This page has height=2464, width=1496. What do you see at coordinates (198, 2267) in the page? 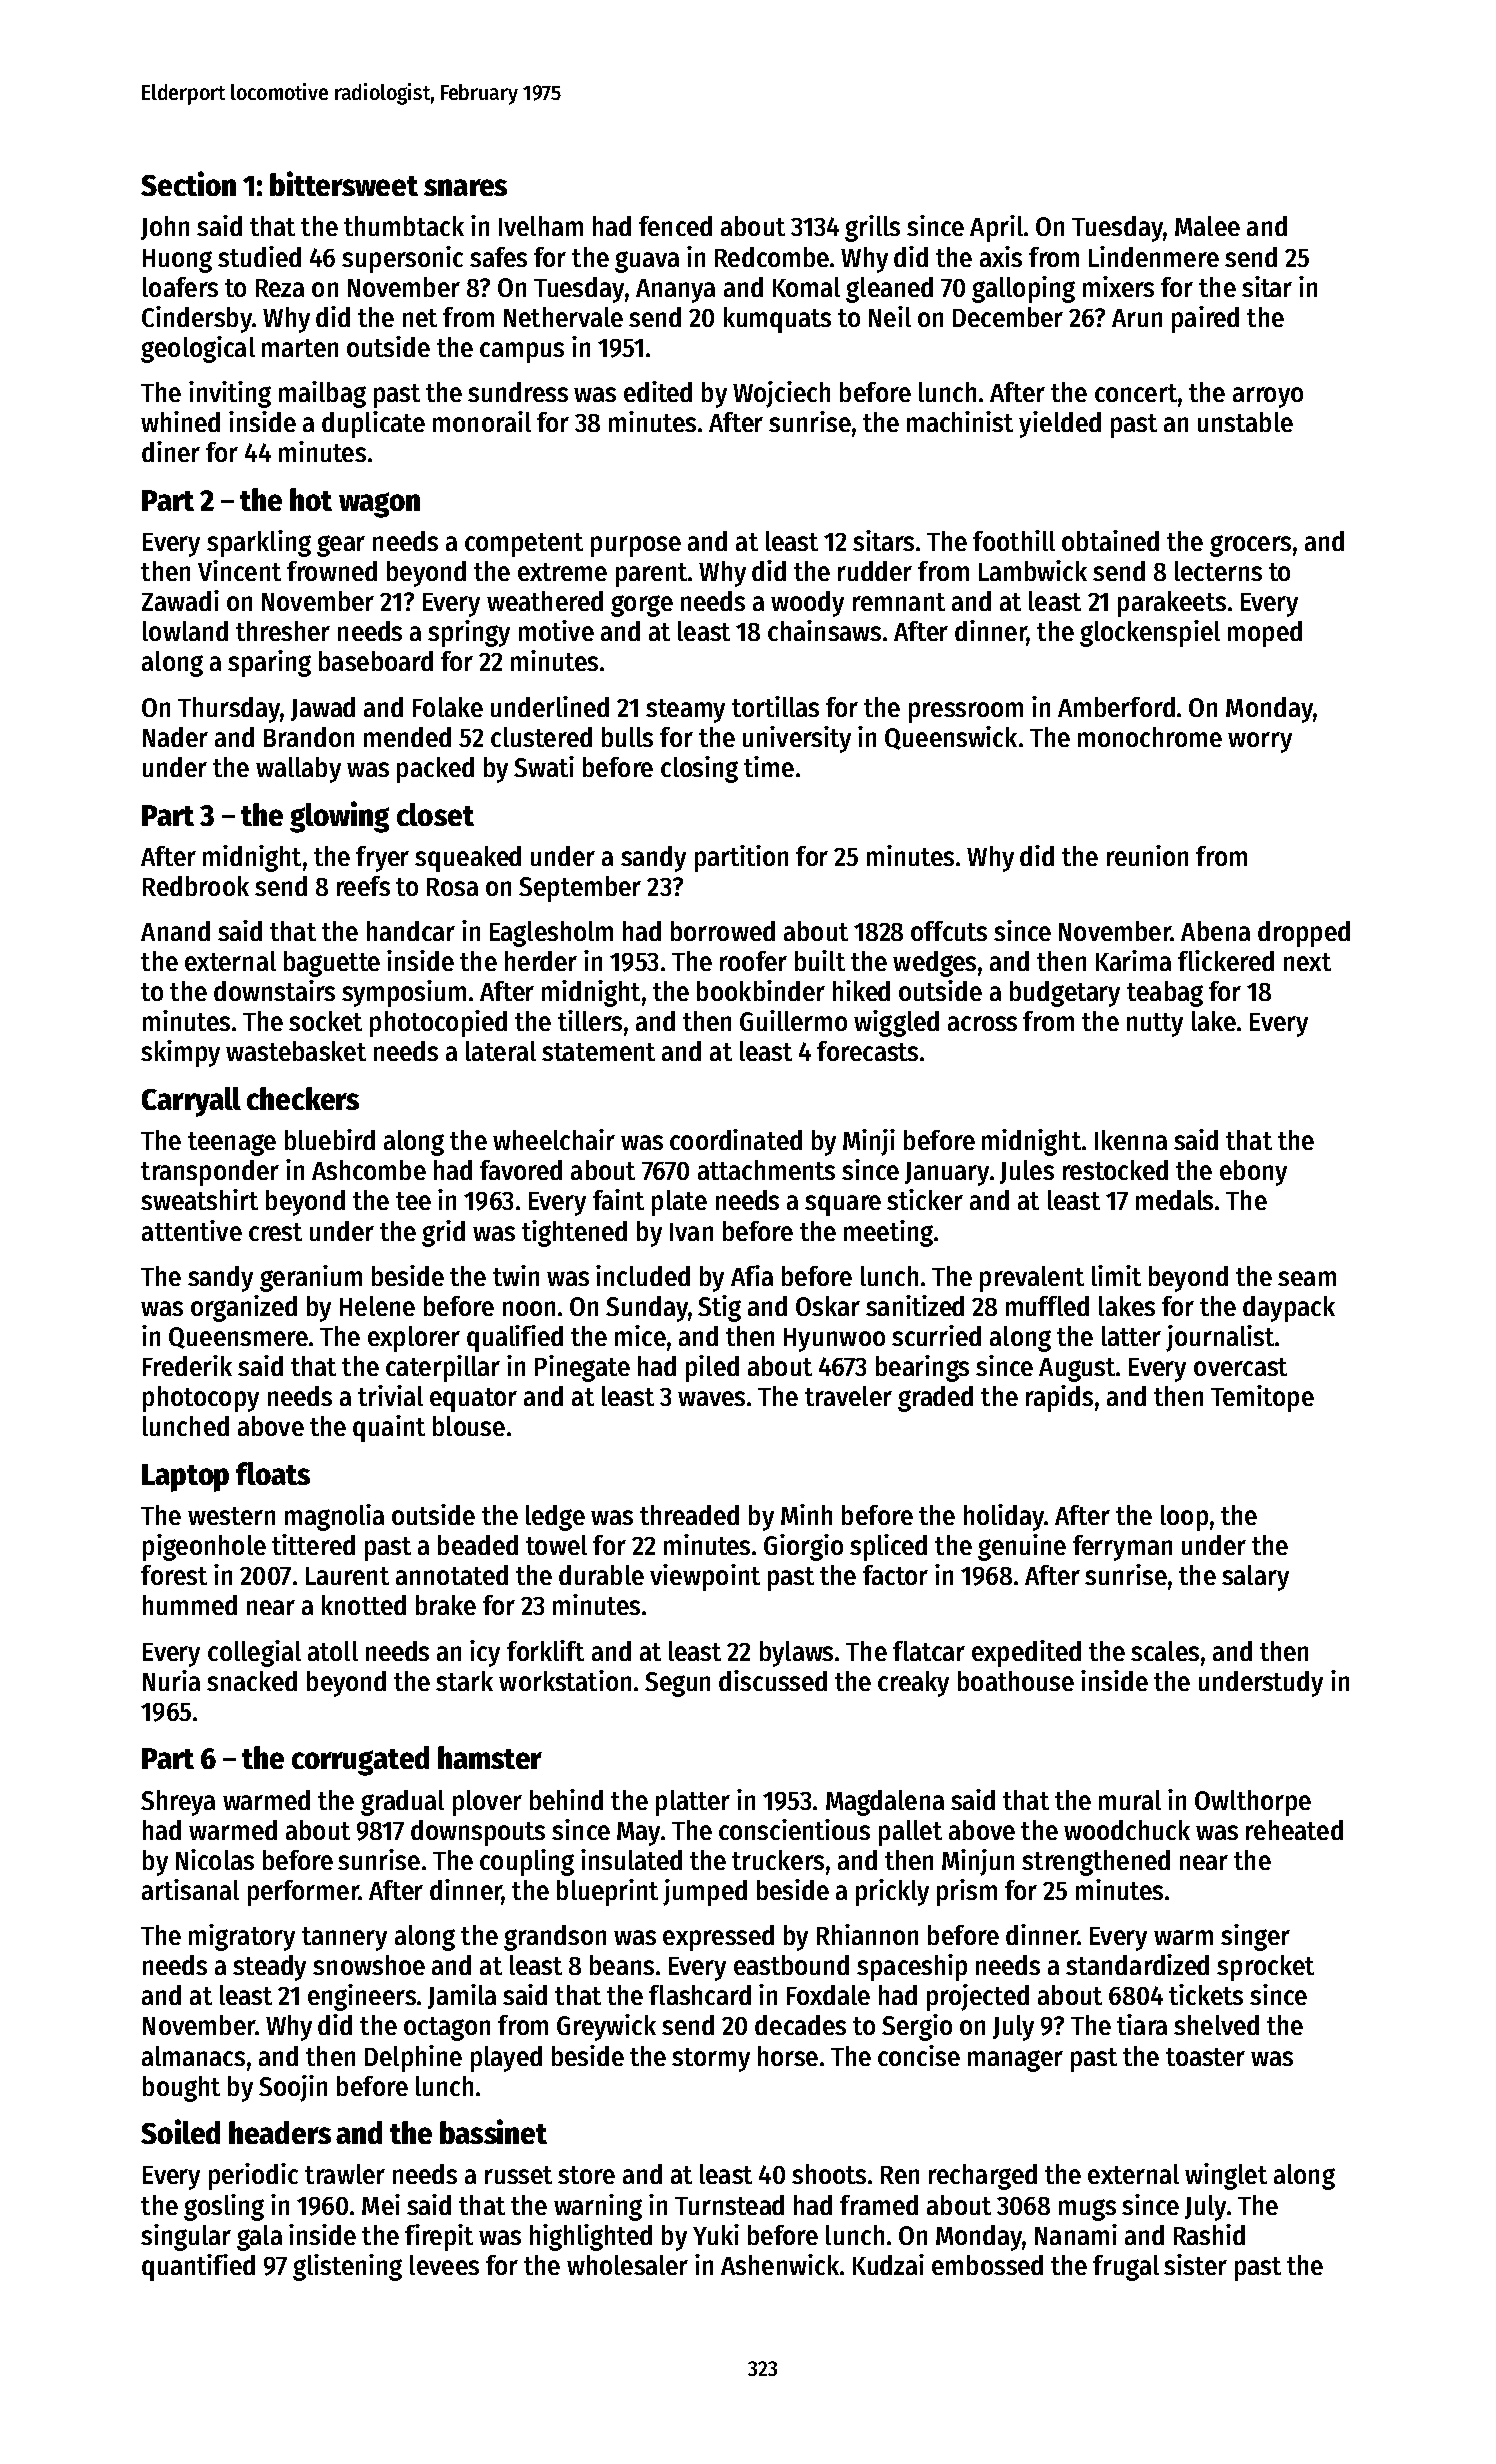
I see `quantified` at bounding box center [198, 2267].
